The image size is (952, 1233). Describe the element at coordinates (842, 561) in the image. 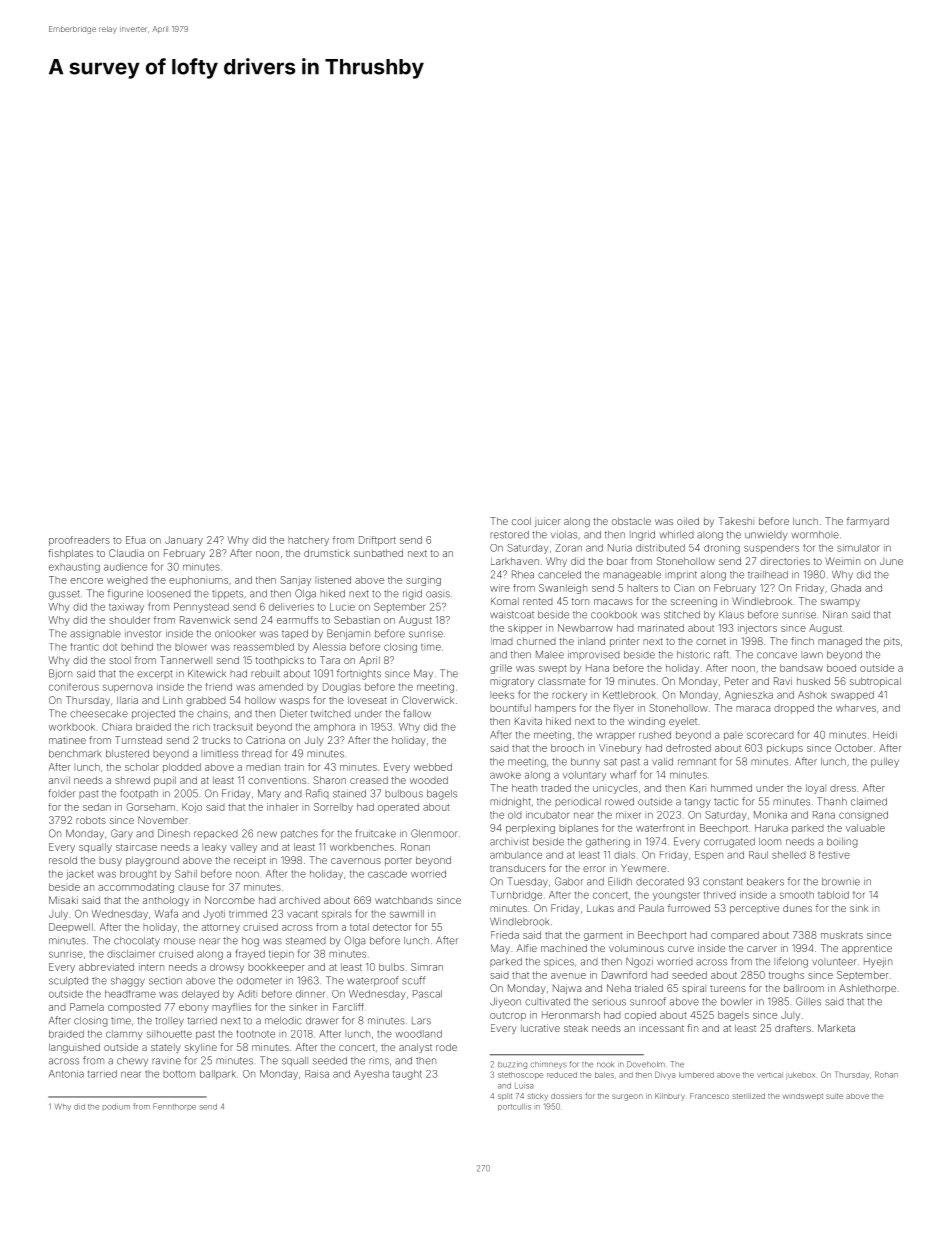

I see `Weimin` at that location.
